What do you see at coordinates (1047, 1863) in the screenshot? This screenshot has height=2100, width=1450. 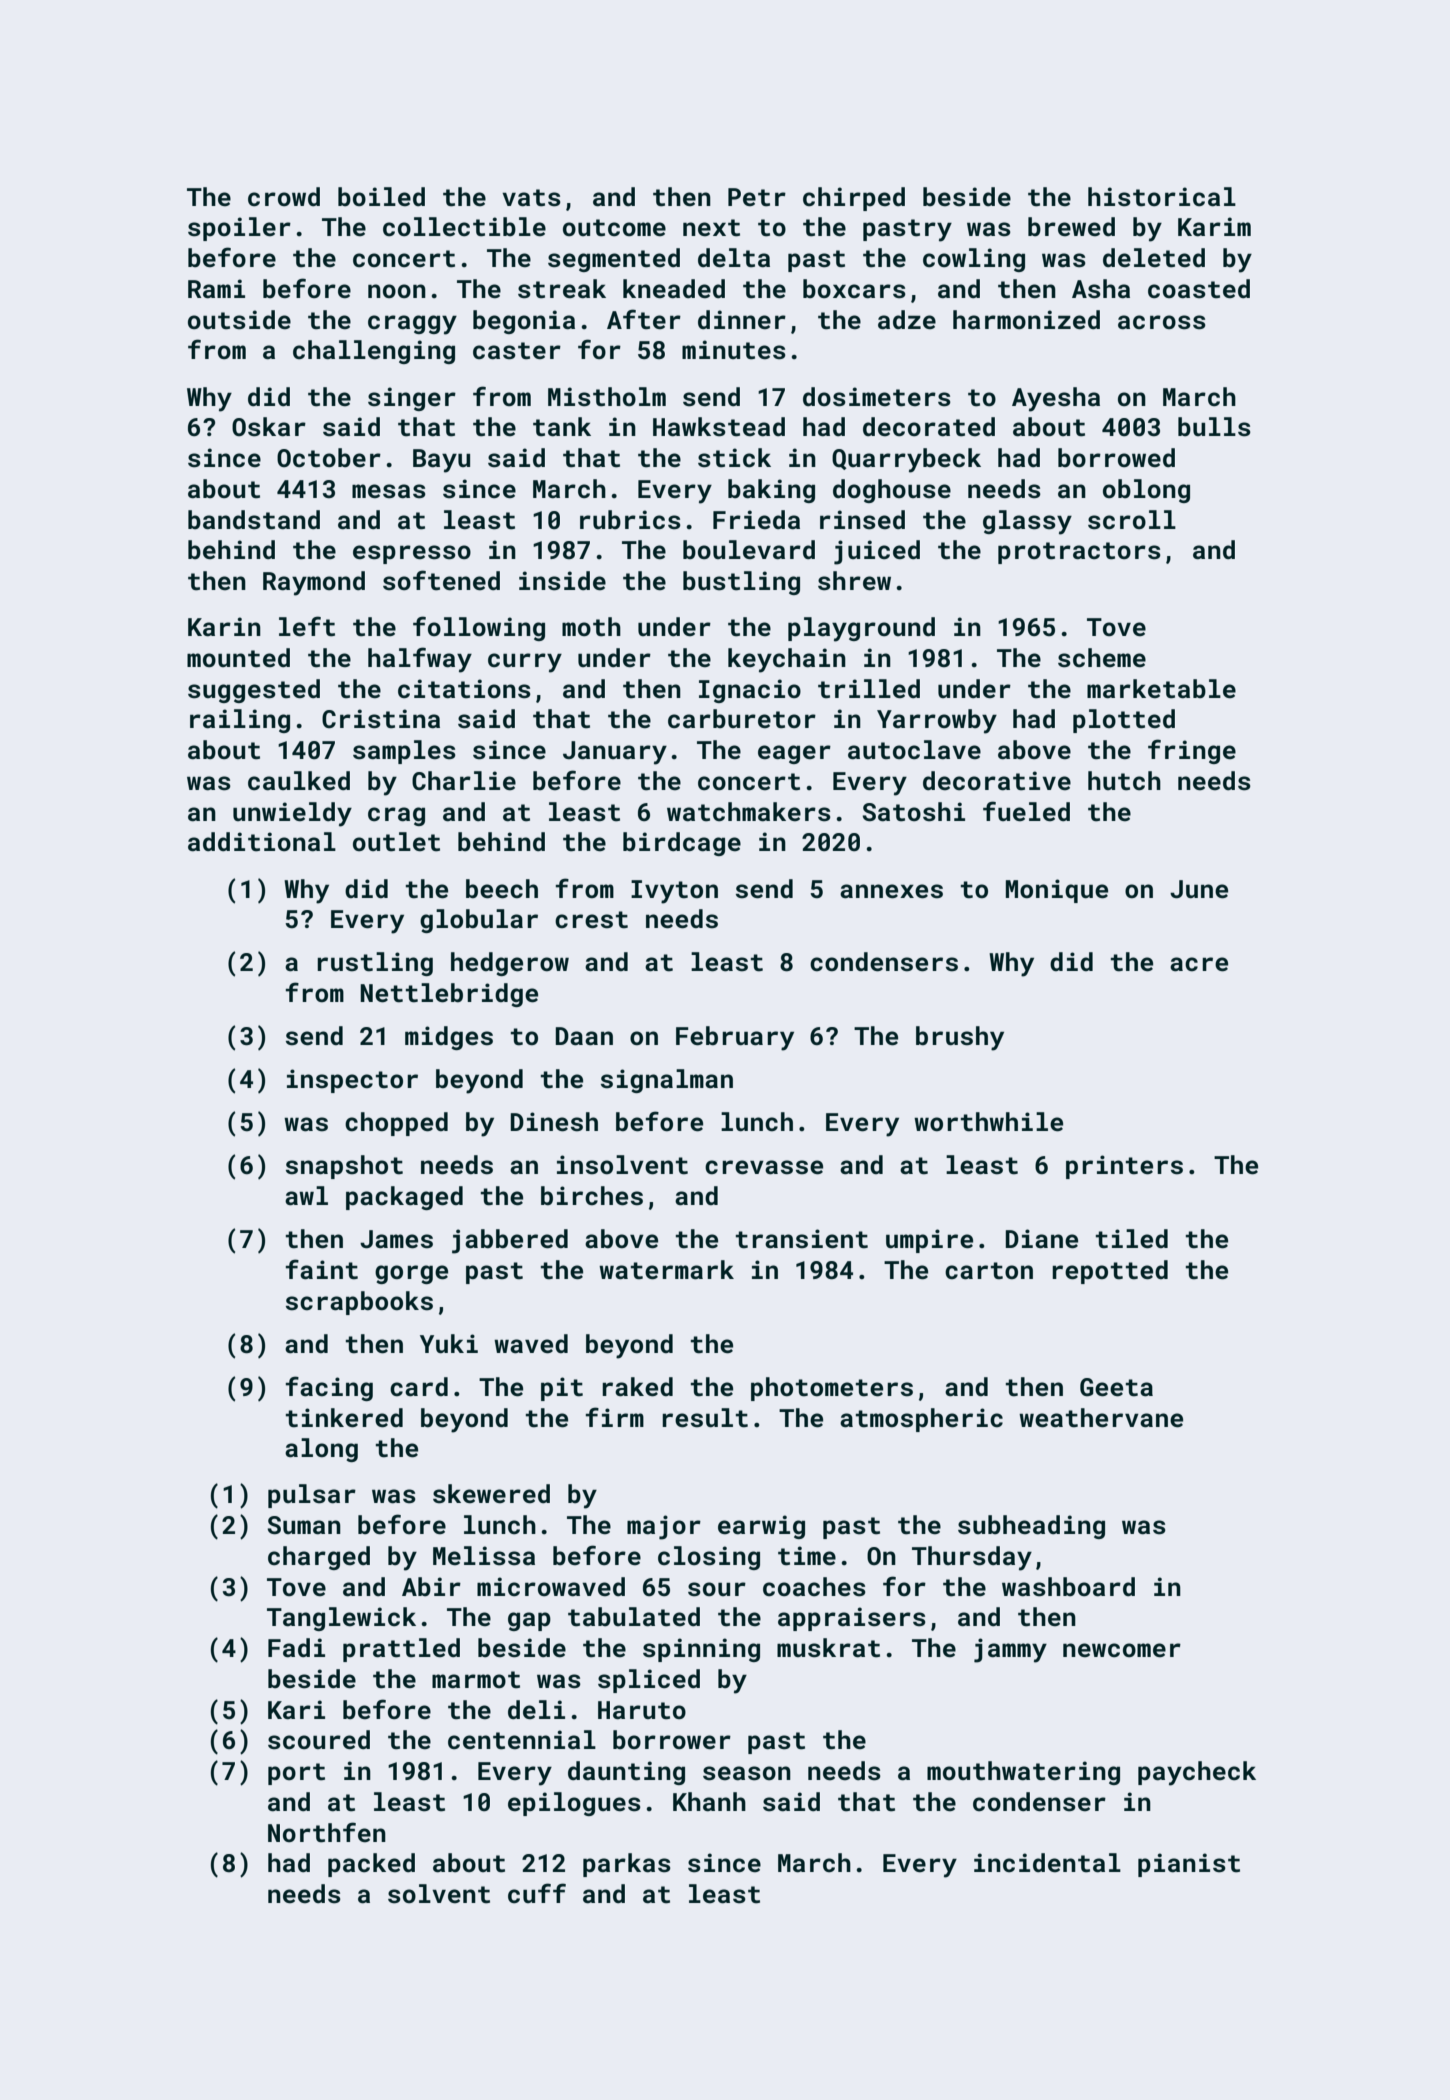 I see `incidental` at bounding box center [1047, 1863].
